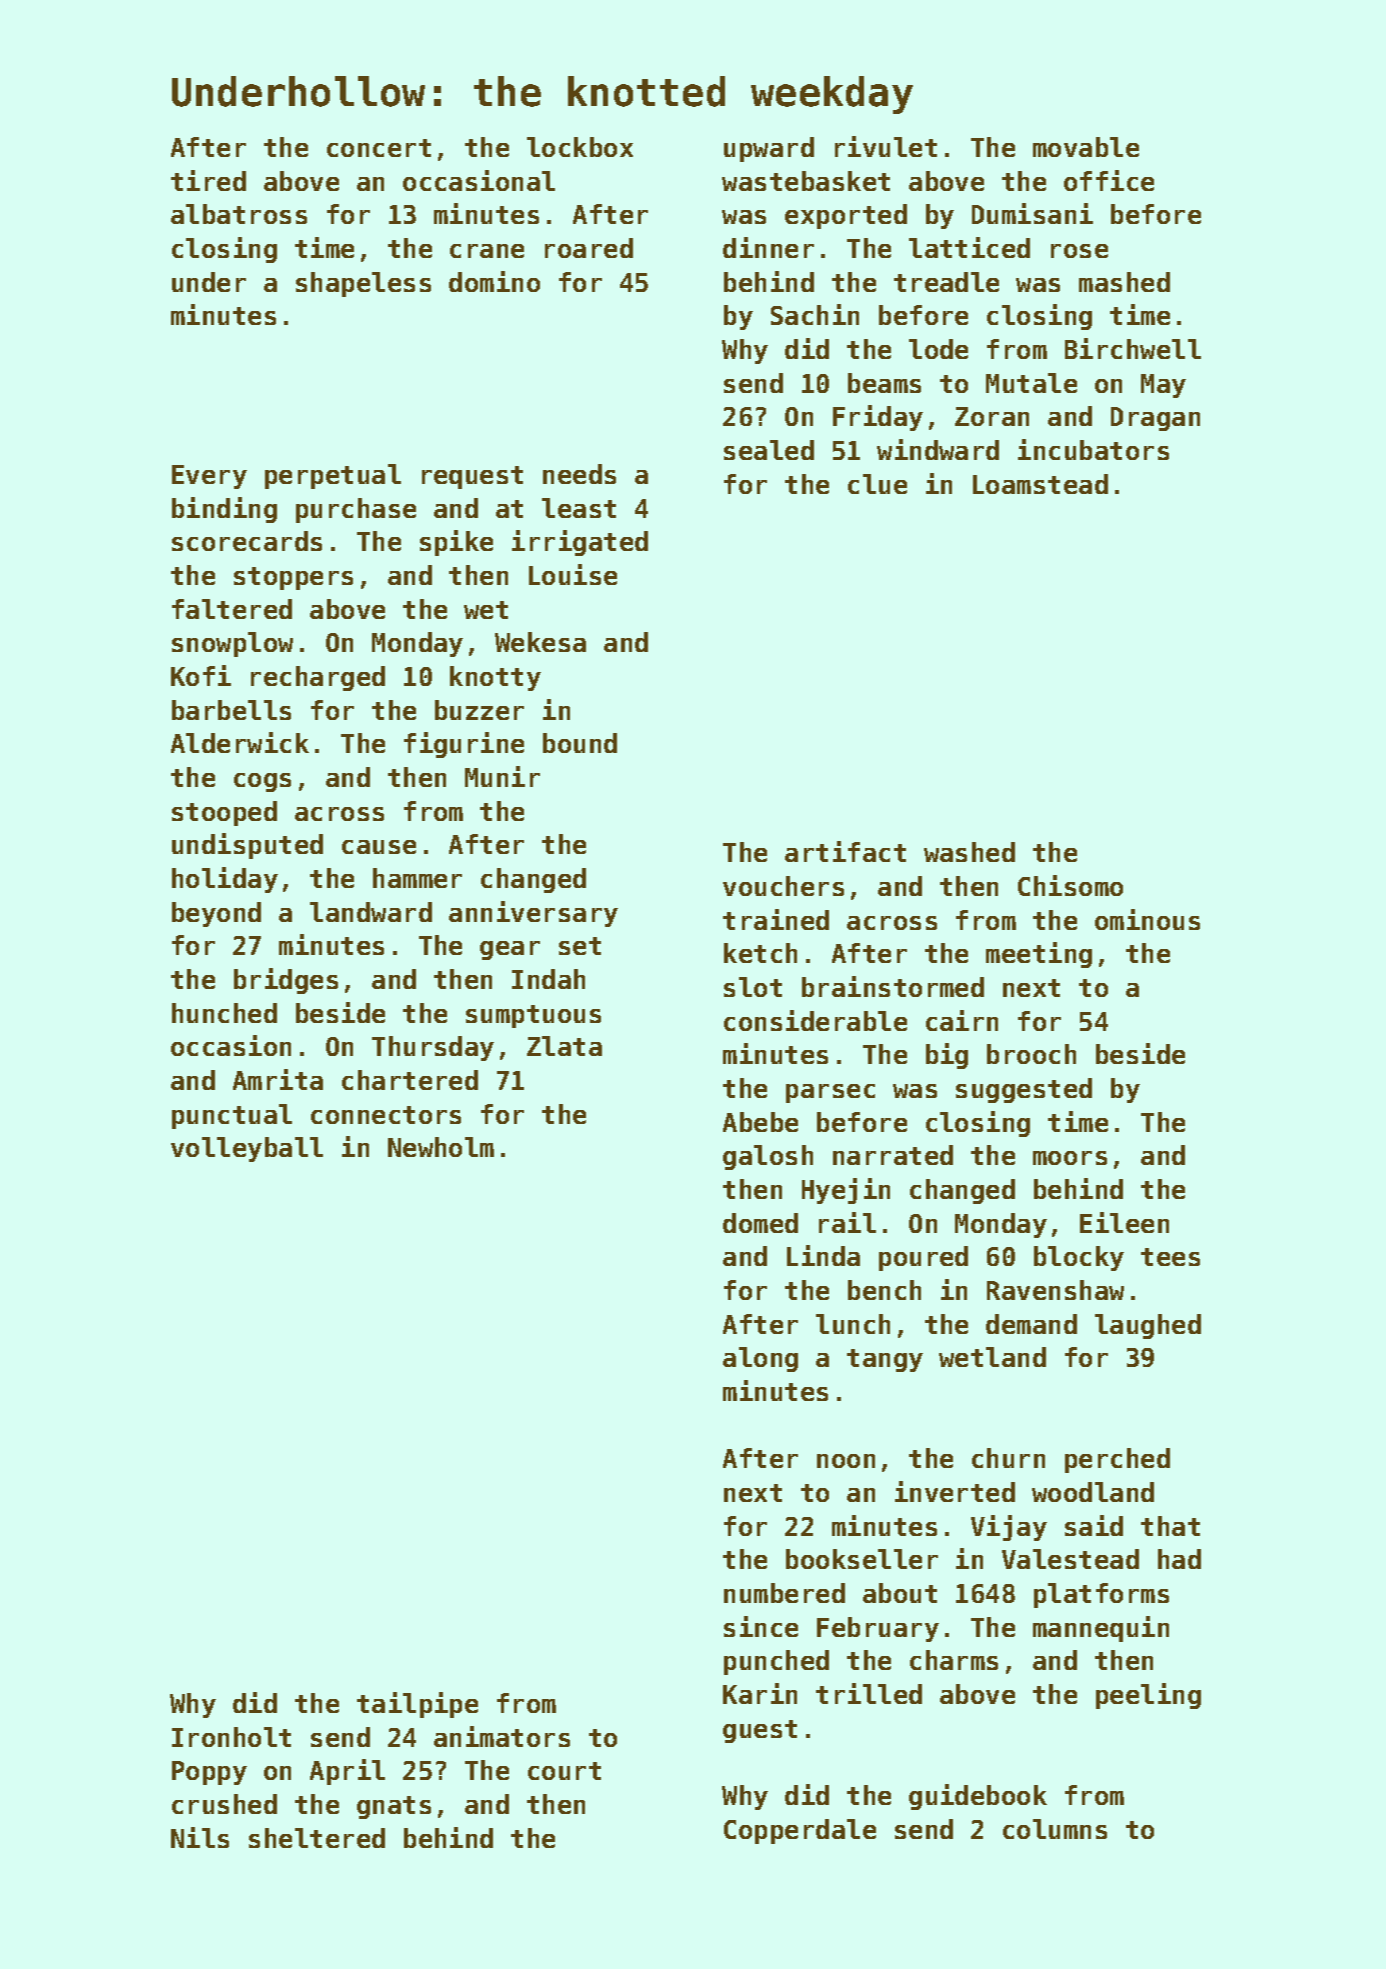 The image size is (1386, 1969). I want to click on dinner, so click(768, 247).
